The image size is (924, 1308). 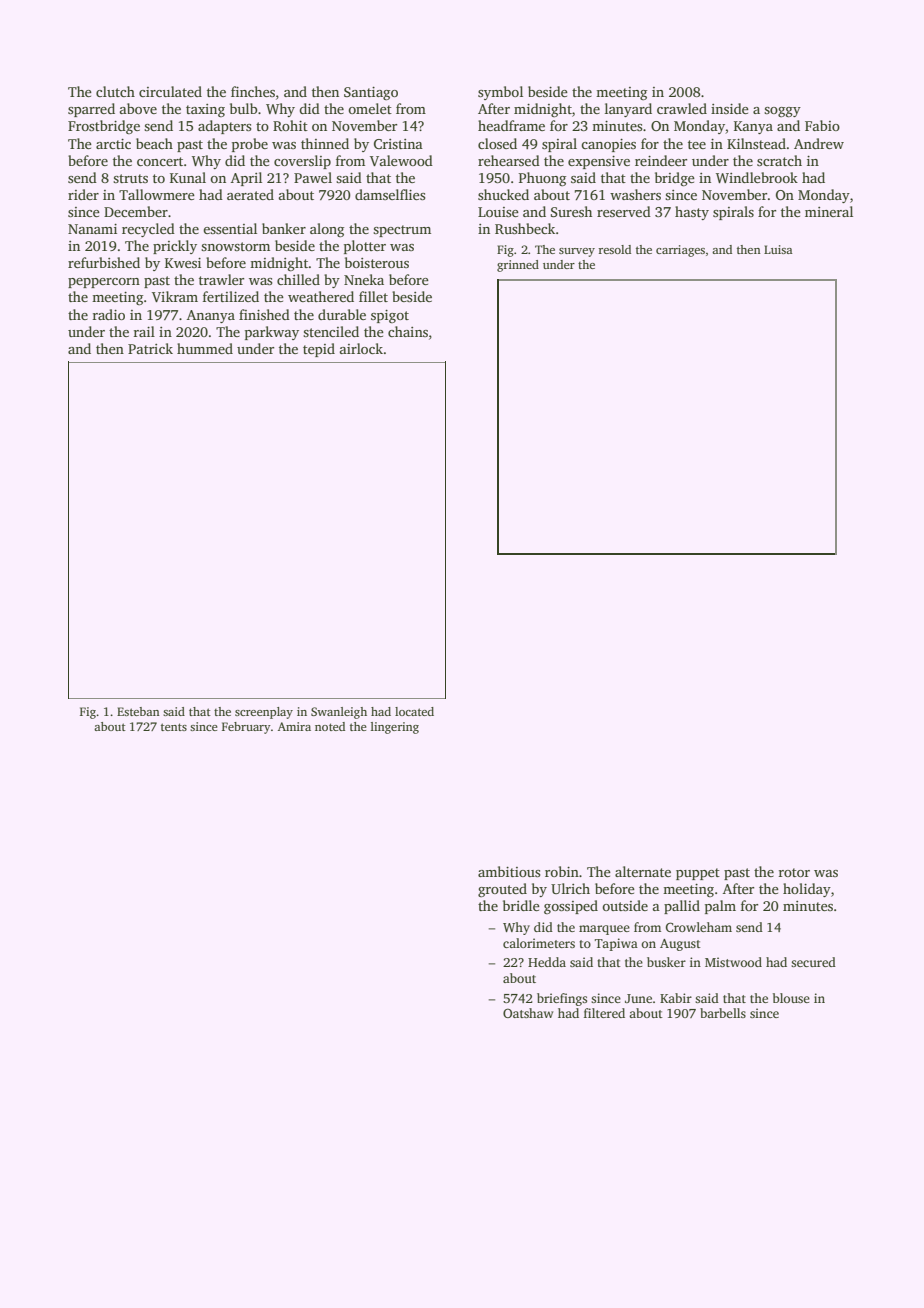 I want to click on grinned, so click(x=518, y=266).
